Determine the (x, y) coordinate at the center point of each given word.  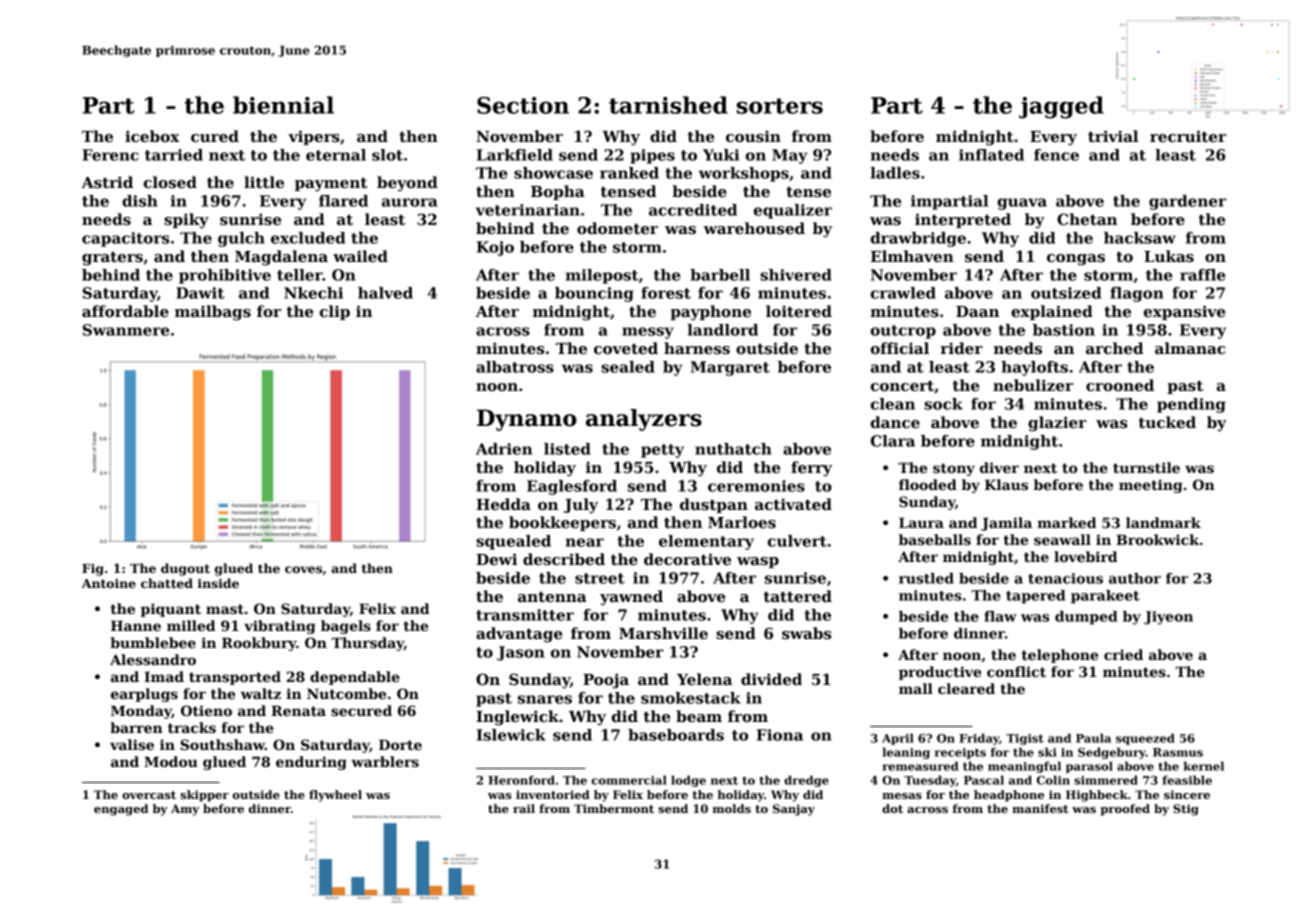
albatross (515, 367)
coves (303, 569)
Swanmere (126, 330)
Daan (977, 311)
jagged (1061, 107)
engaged (121, 810)
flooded (928, 484)
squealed (513, 542)
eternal (336, 155)
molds (732, 808)
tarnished (668, 105)
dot (892, 808)
